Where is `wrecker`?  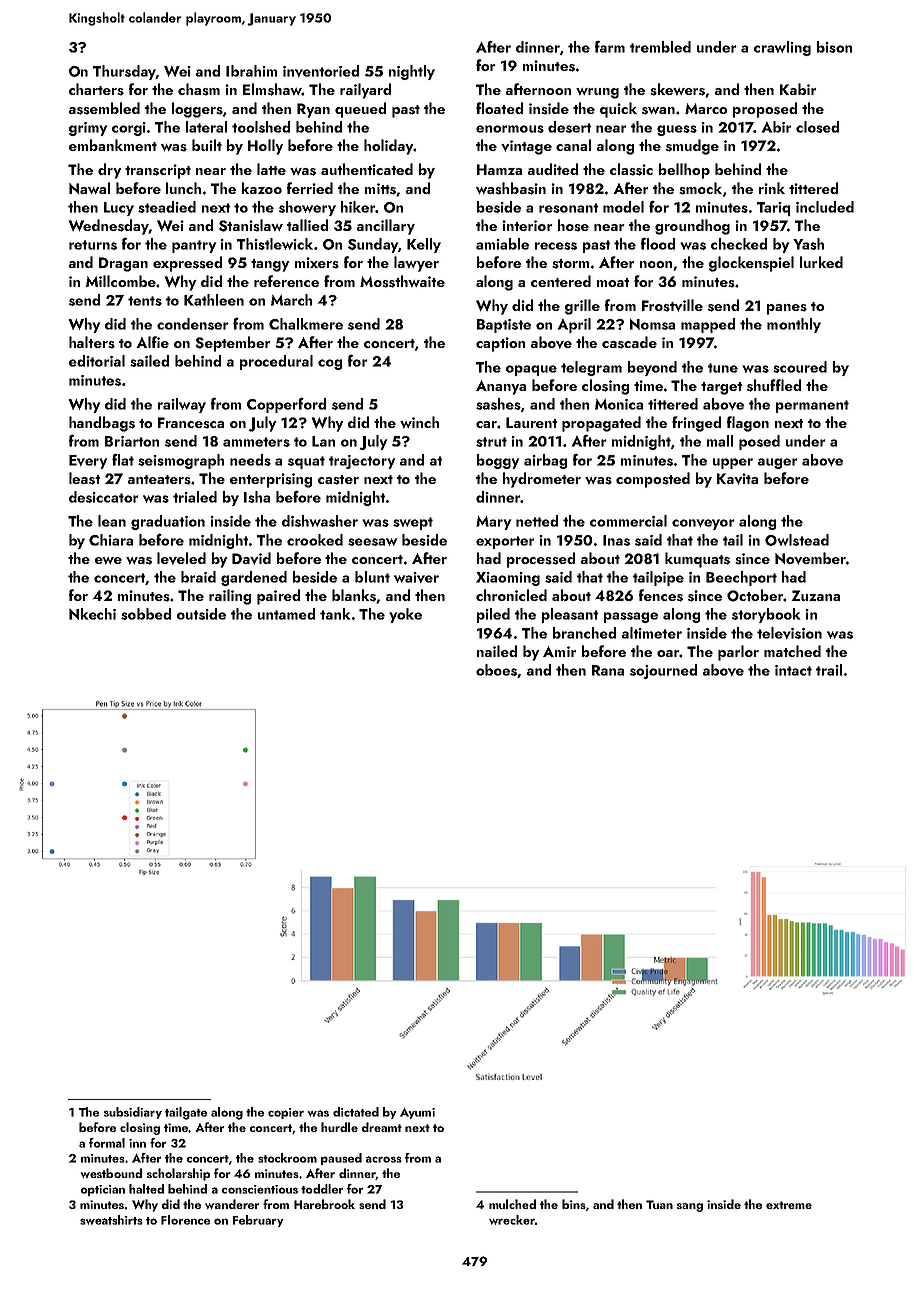 wrecker is located at coordinates (512, 1220).
